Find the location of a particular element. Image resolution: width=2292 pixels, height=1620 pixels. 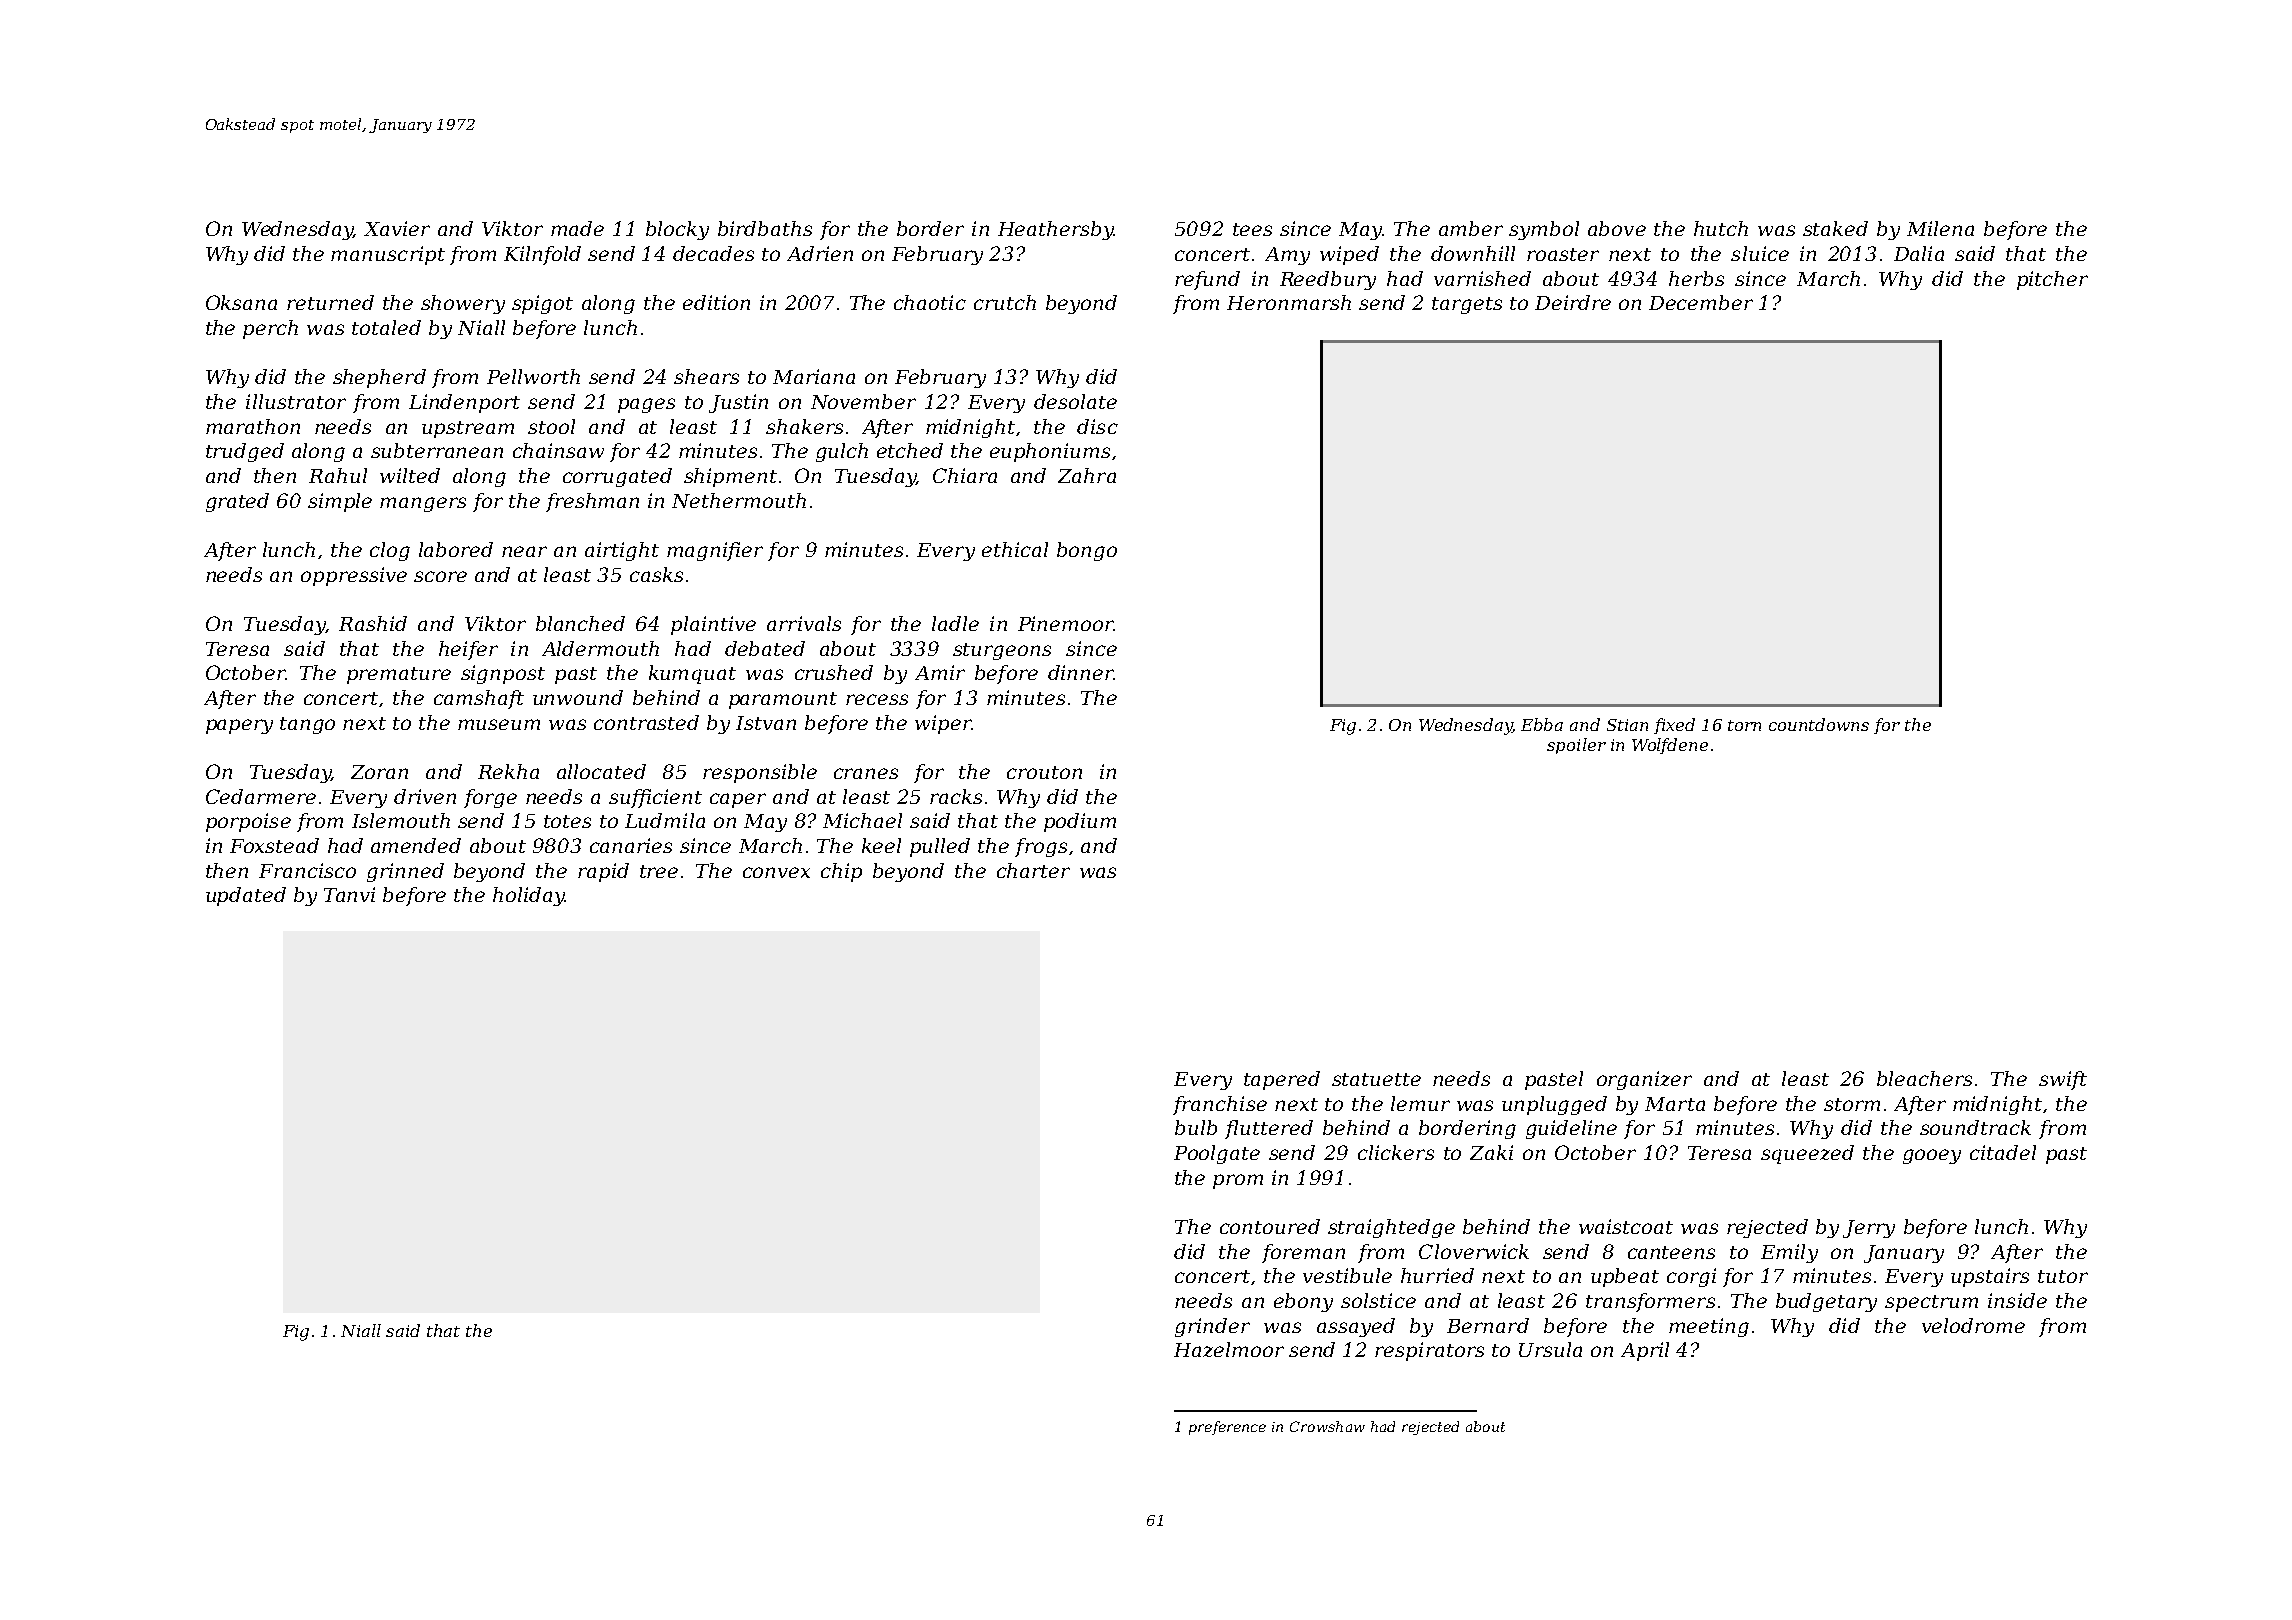

bongo is located at coordinates (1087, 551).
